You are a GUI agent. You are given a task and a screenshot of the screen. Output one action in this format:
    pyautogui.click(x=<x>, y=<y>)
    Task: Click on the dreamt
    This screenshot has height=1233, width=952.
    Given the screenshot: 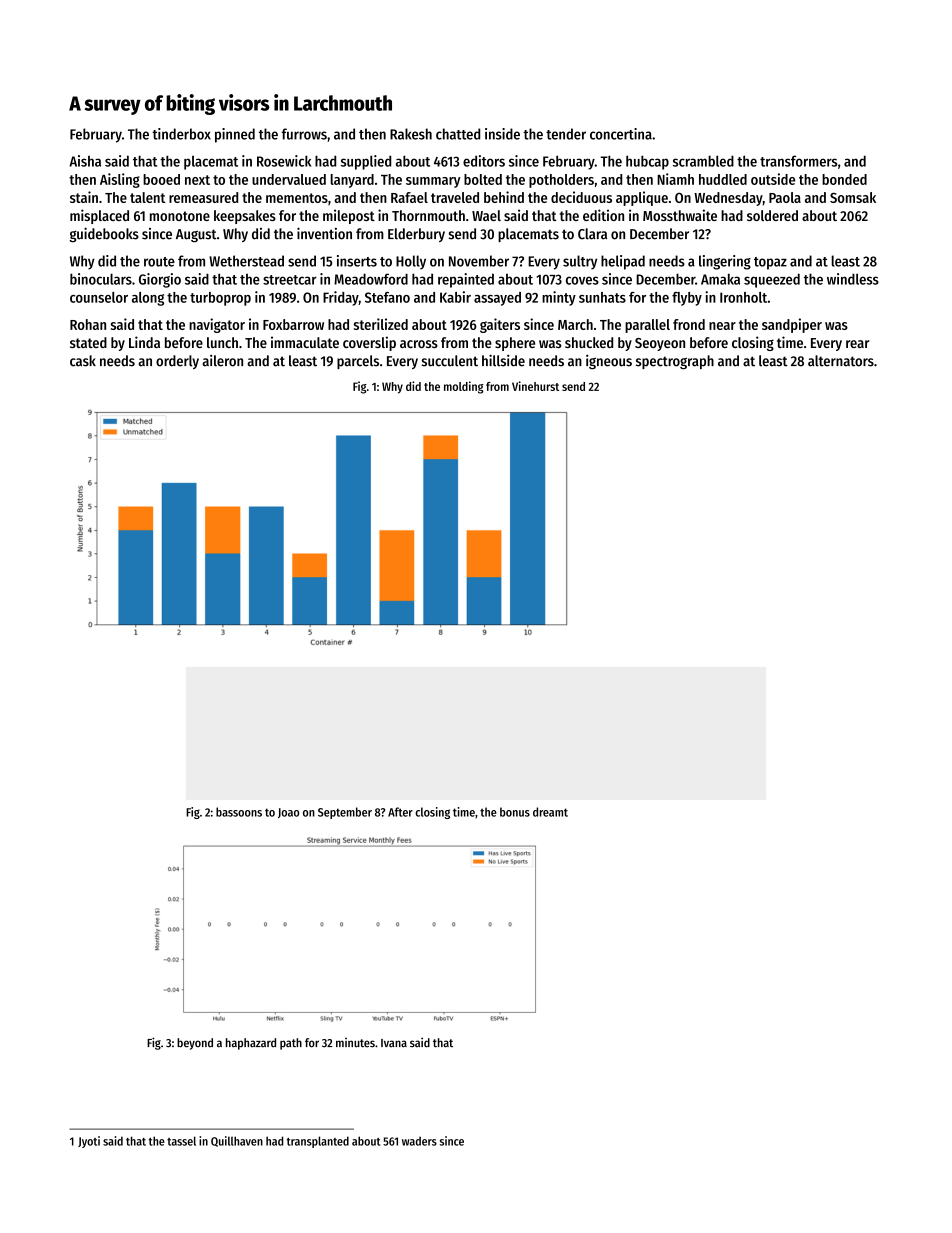 What is the action you would take?
    pyautogui.click(x=550, y=812)
